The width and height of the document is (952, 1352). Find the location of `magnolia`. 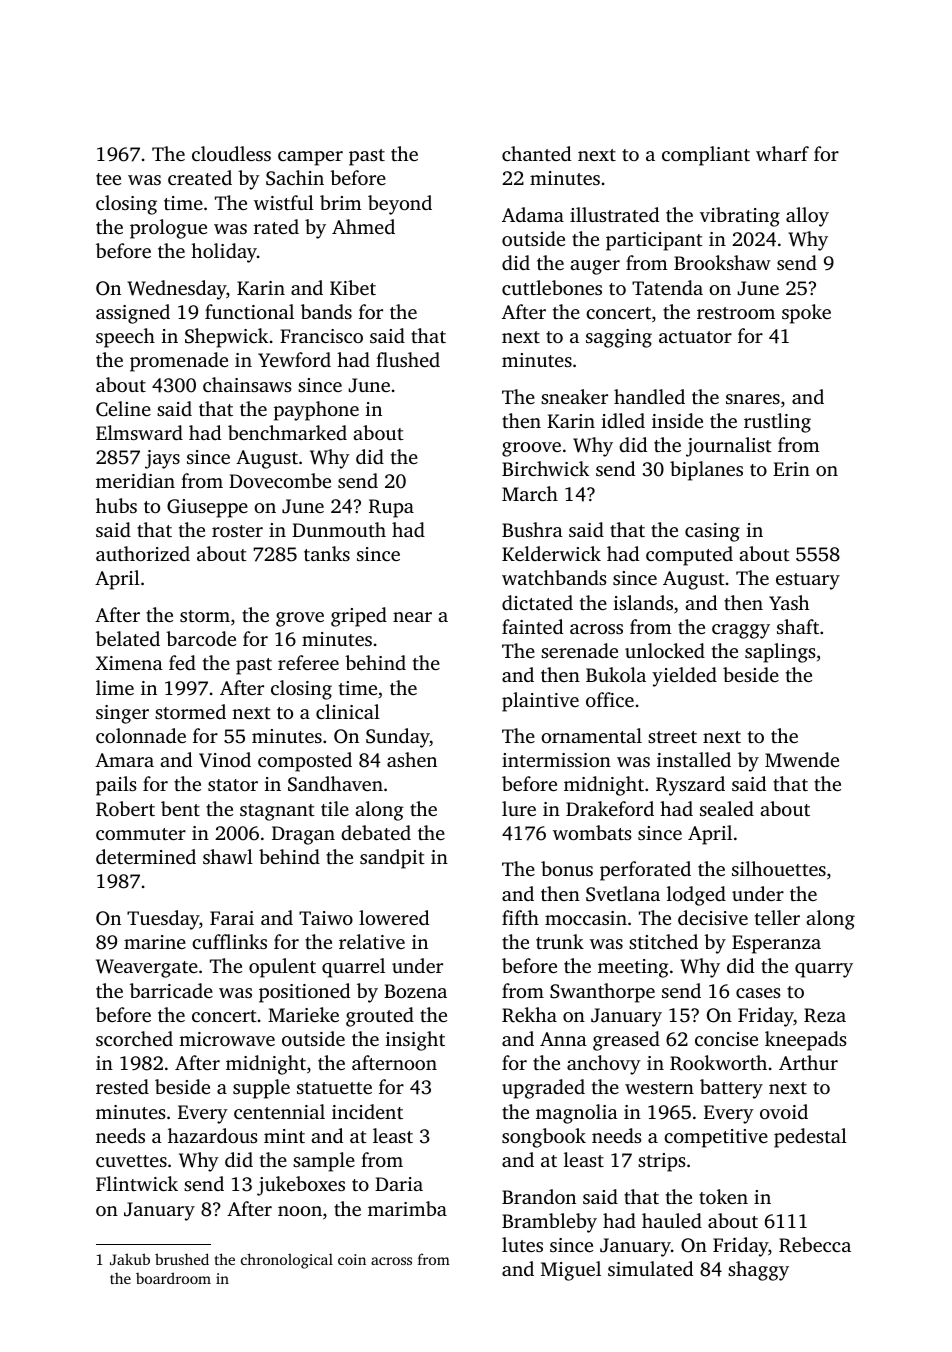

magnolia is located at coordinates (577, 1114).
